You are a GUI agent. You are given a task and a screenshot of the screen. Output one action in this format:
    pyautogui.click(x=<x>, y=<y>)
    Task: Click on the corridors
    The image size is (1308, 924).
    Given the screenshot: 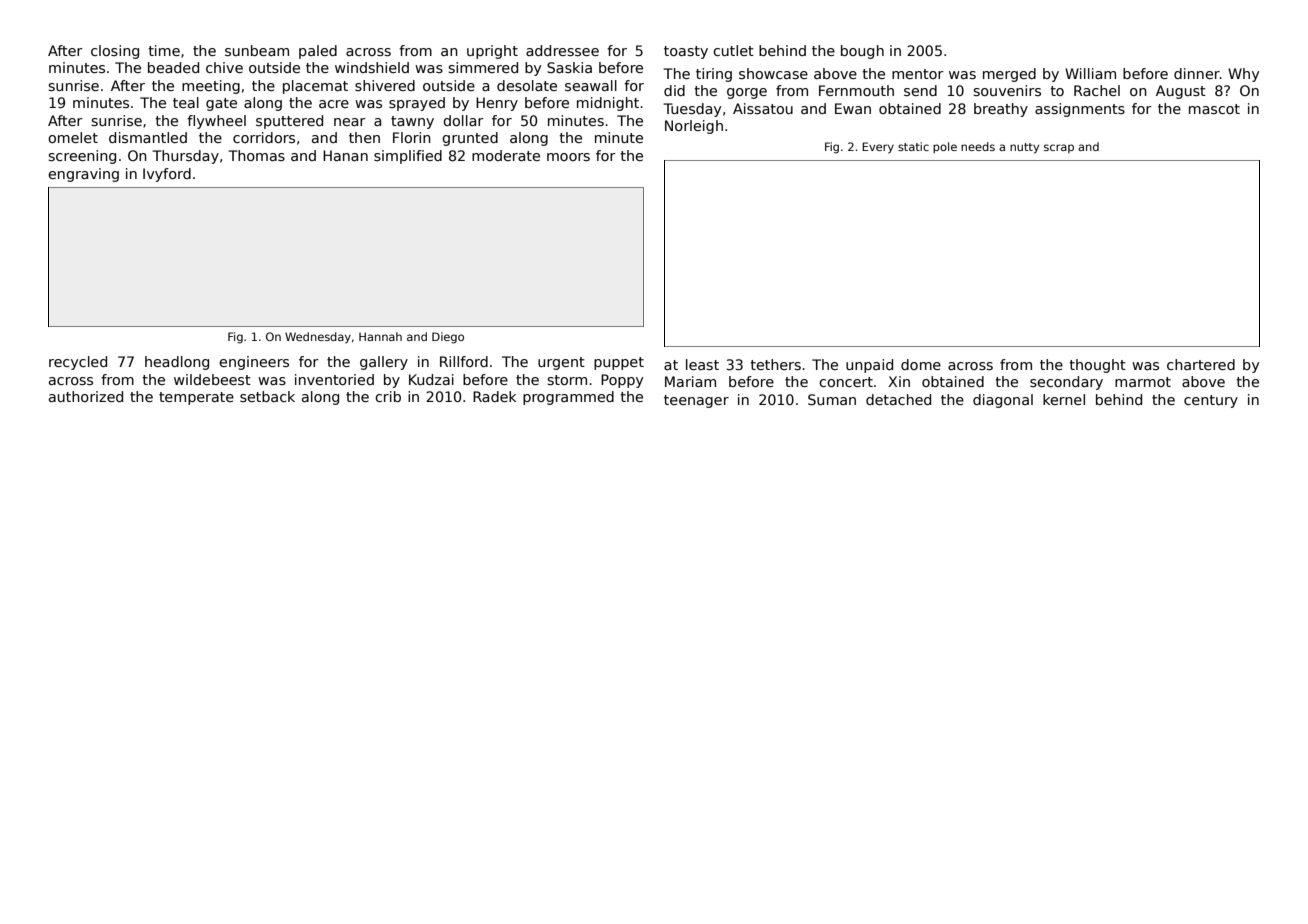 What is the action you would take?
    pyautogui.click(x=264, y=137)
